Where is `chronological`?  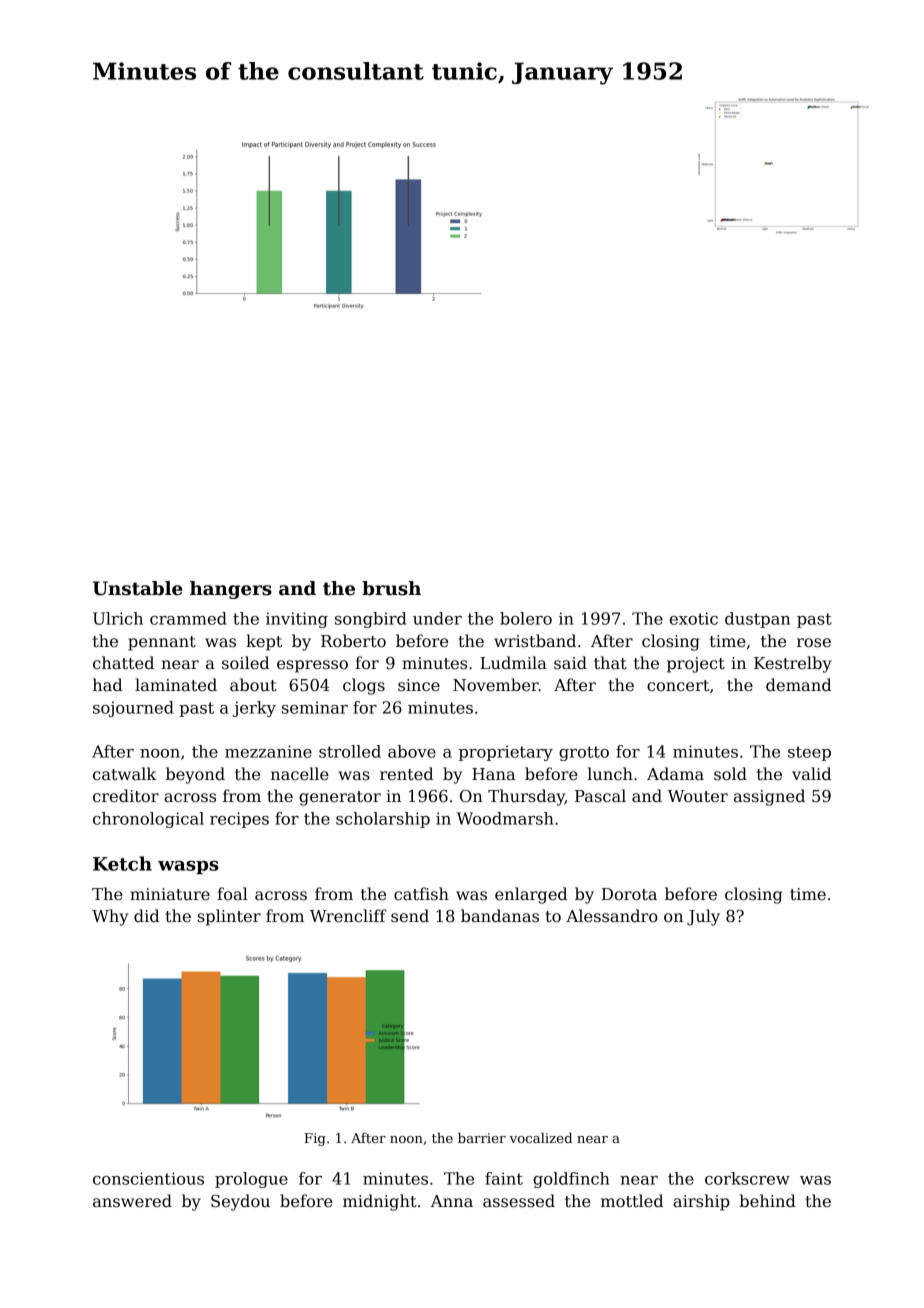
chronological is located at coordinates (148, 820).
